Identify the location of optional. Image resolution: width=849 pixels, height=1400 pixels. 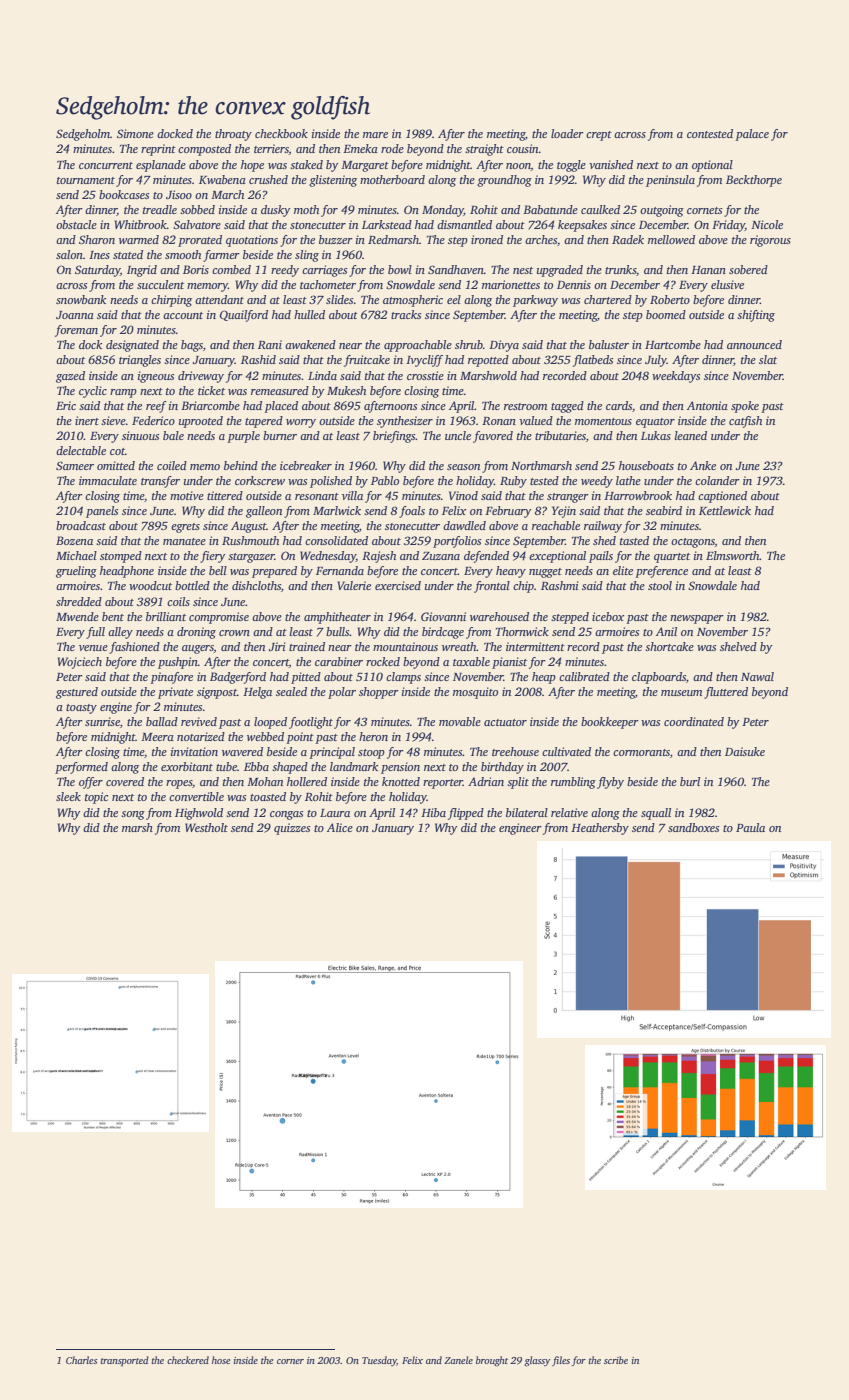
(712, 166).
